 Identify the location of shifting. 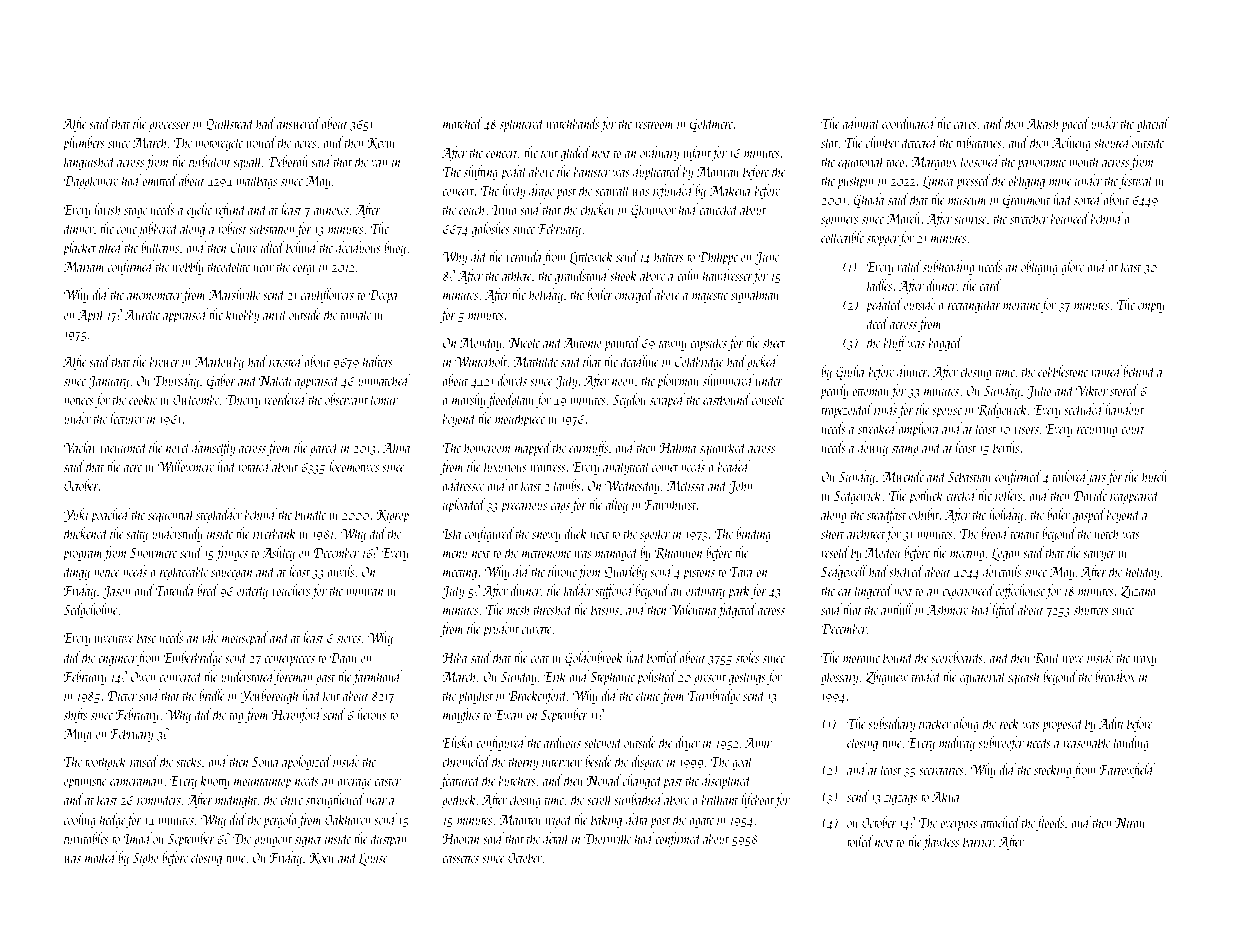
(481, 172).
